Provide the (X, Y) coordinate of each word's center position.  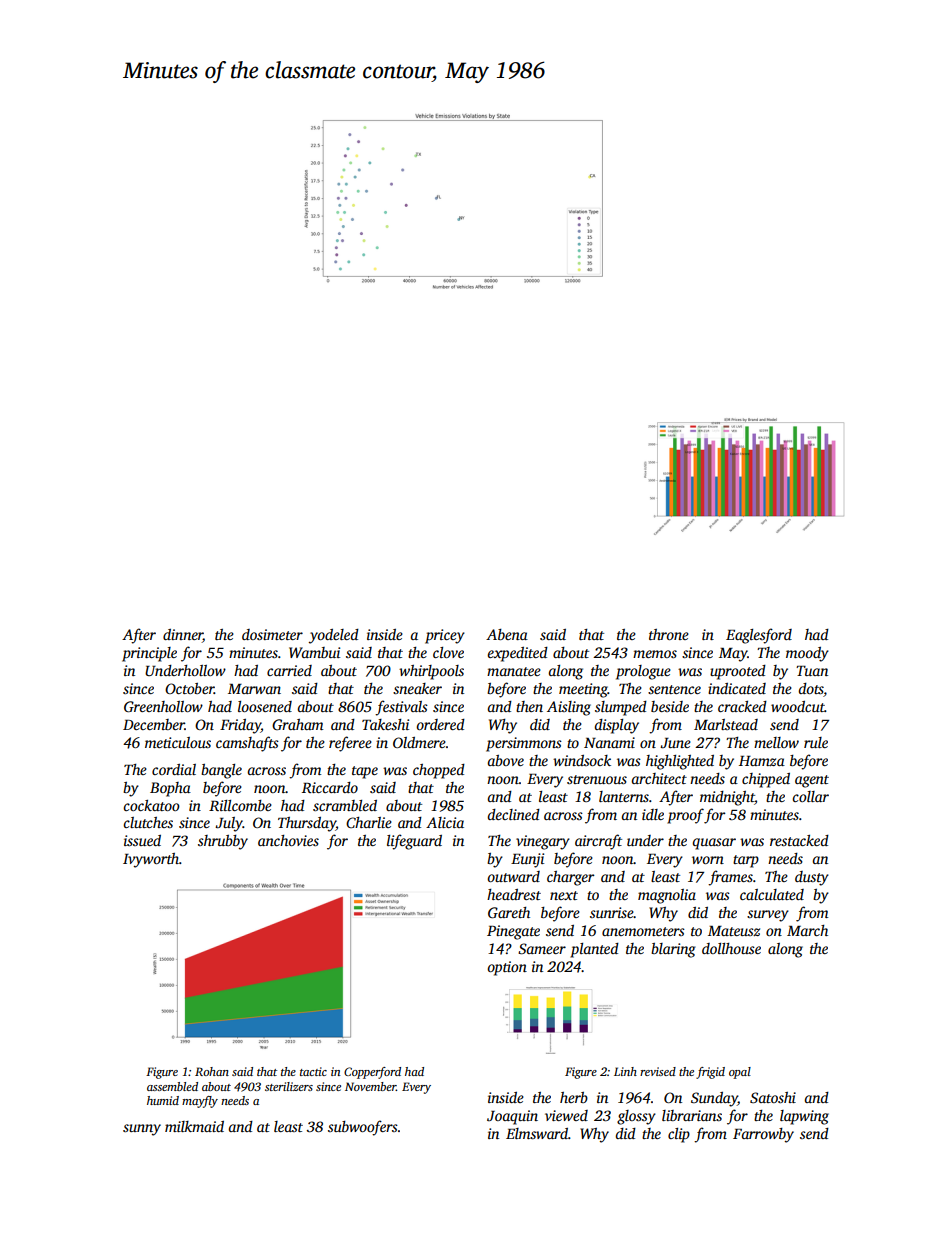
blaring (673, 950)
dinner (183, 636)
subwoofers (363, 1128)
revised (658, 1071)
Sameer (542, 948)
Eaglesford (759, 636)
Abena (507, 634)
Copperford (372, 1073)
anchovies (288, 840)
